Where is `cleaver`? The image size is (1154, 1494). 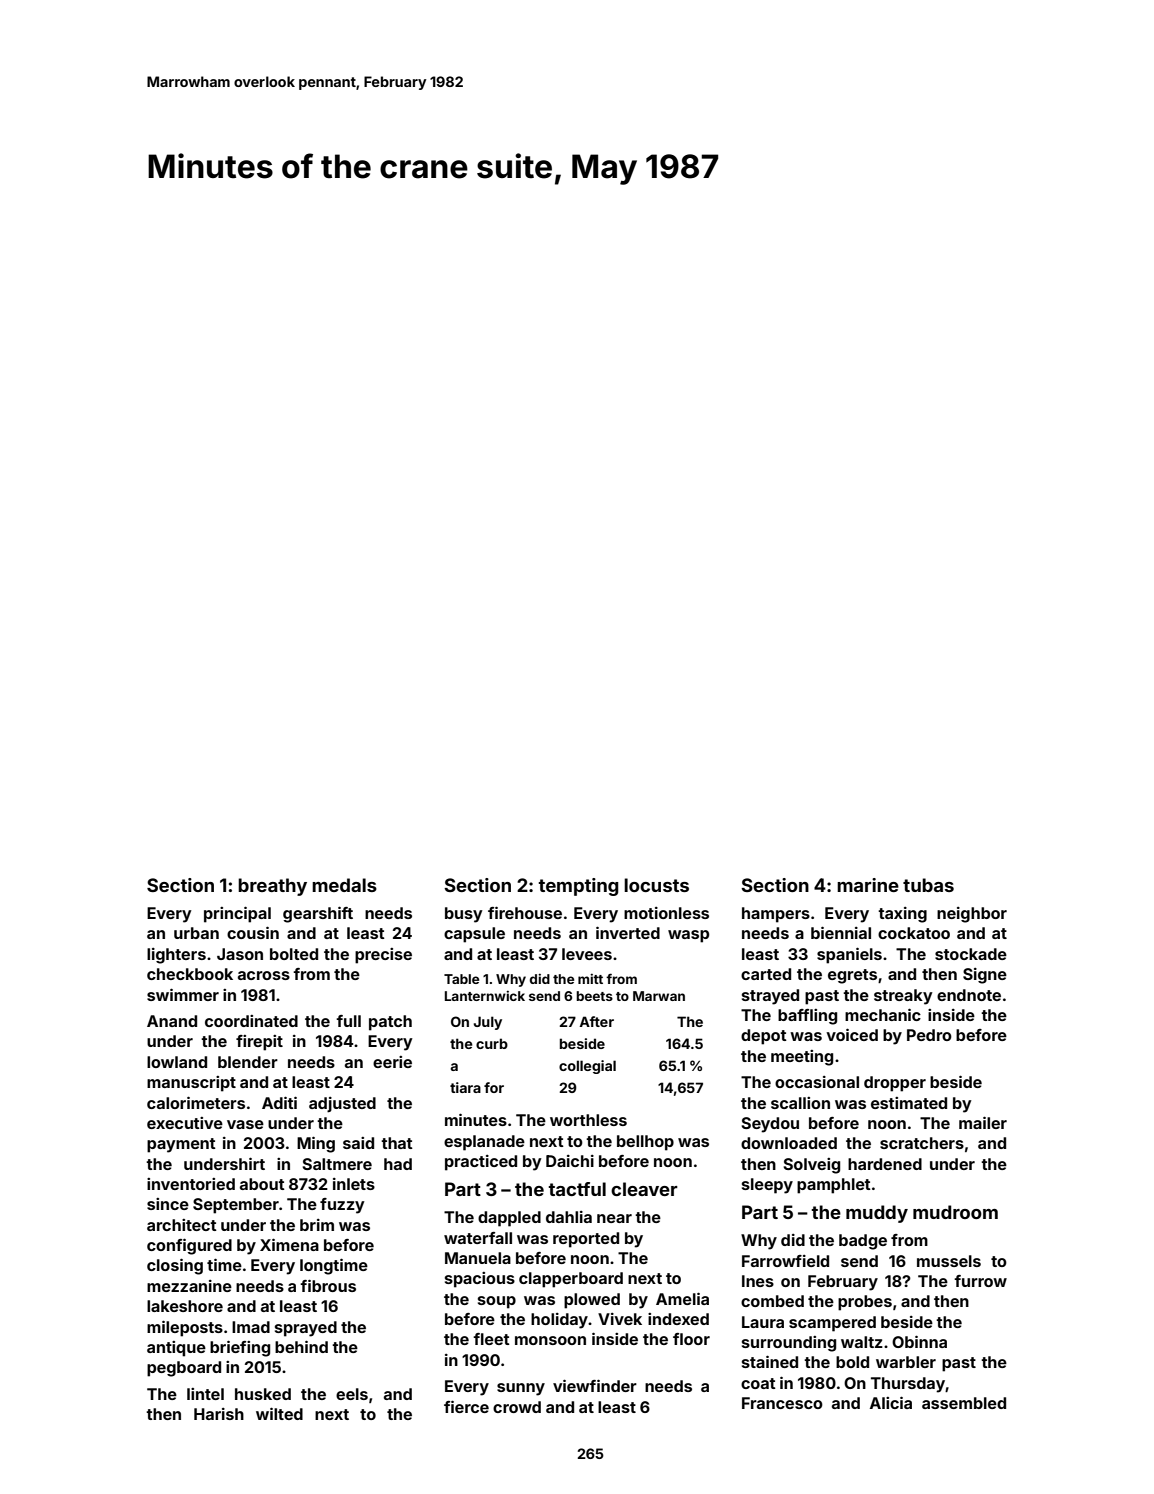
cleaver is located at coordinates (644, 1189).
